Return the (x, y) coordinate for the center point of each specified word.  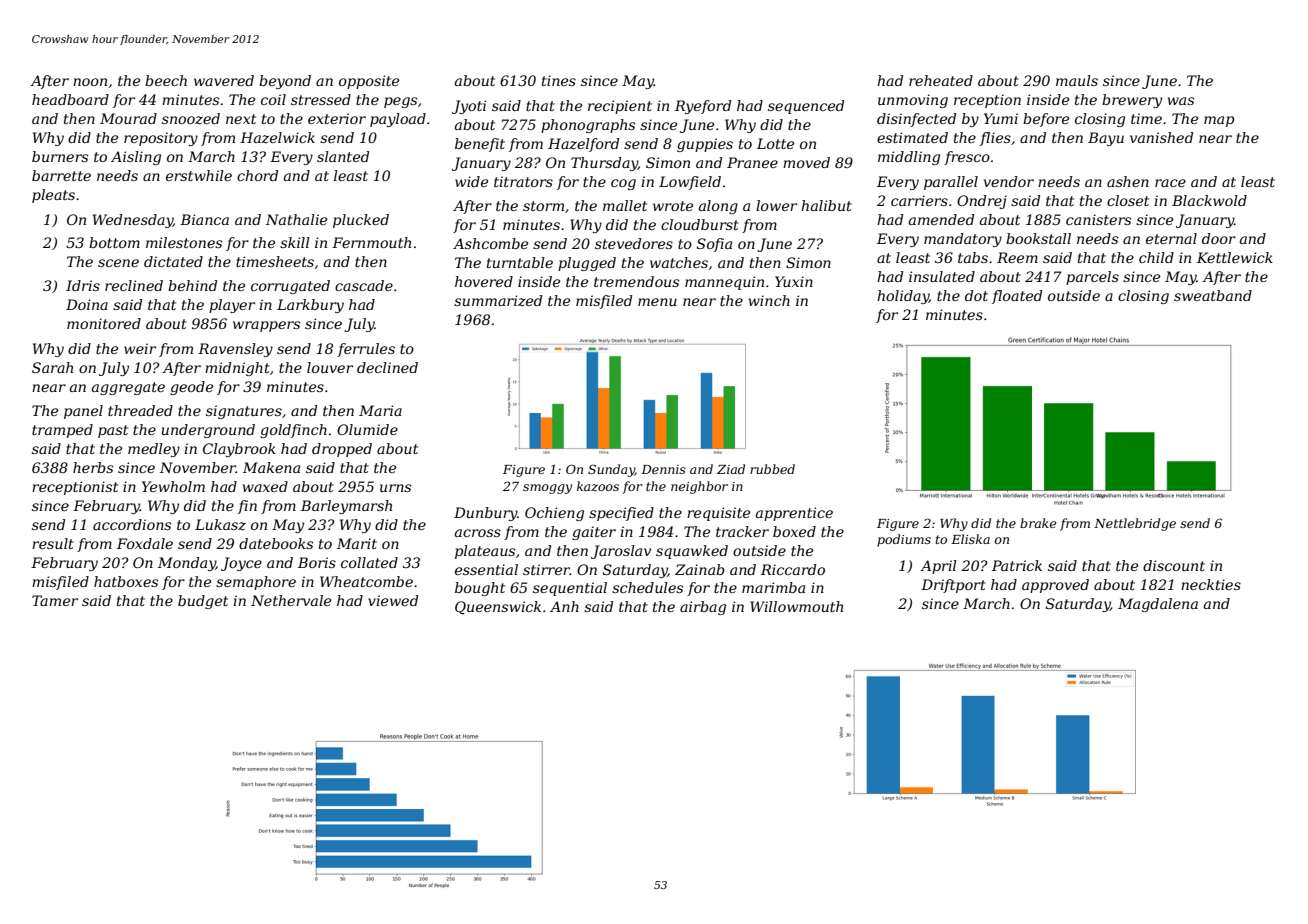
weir (140, 348)
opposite (369, 82)
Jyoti (469, 107)
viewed (393, 600)
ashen (1128, 181)
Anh (564, 606)
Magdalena (1158, 605)
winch (769, 300)
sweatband (1213, 295)
